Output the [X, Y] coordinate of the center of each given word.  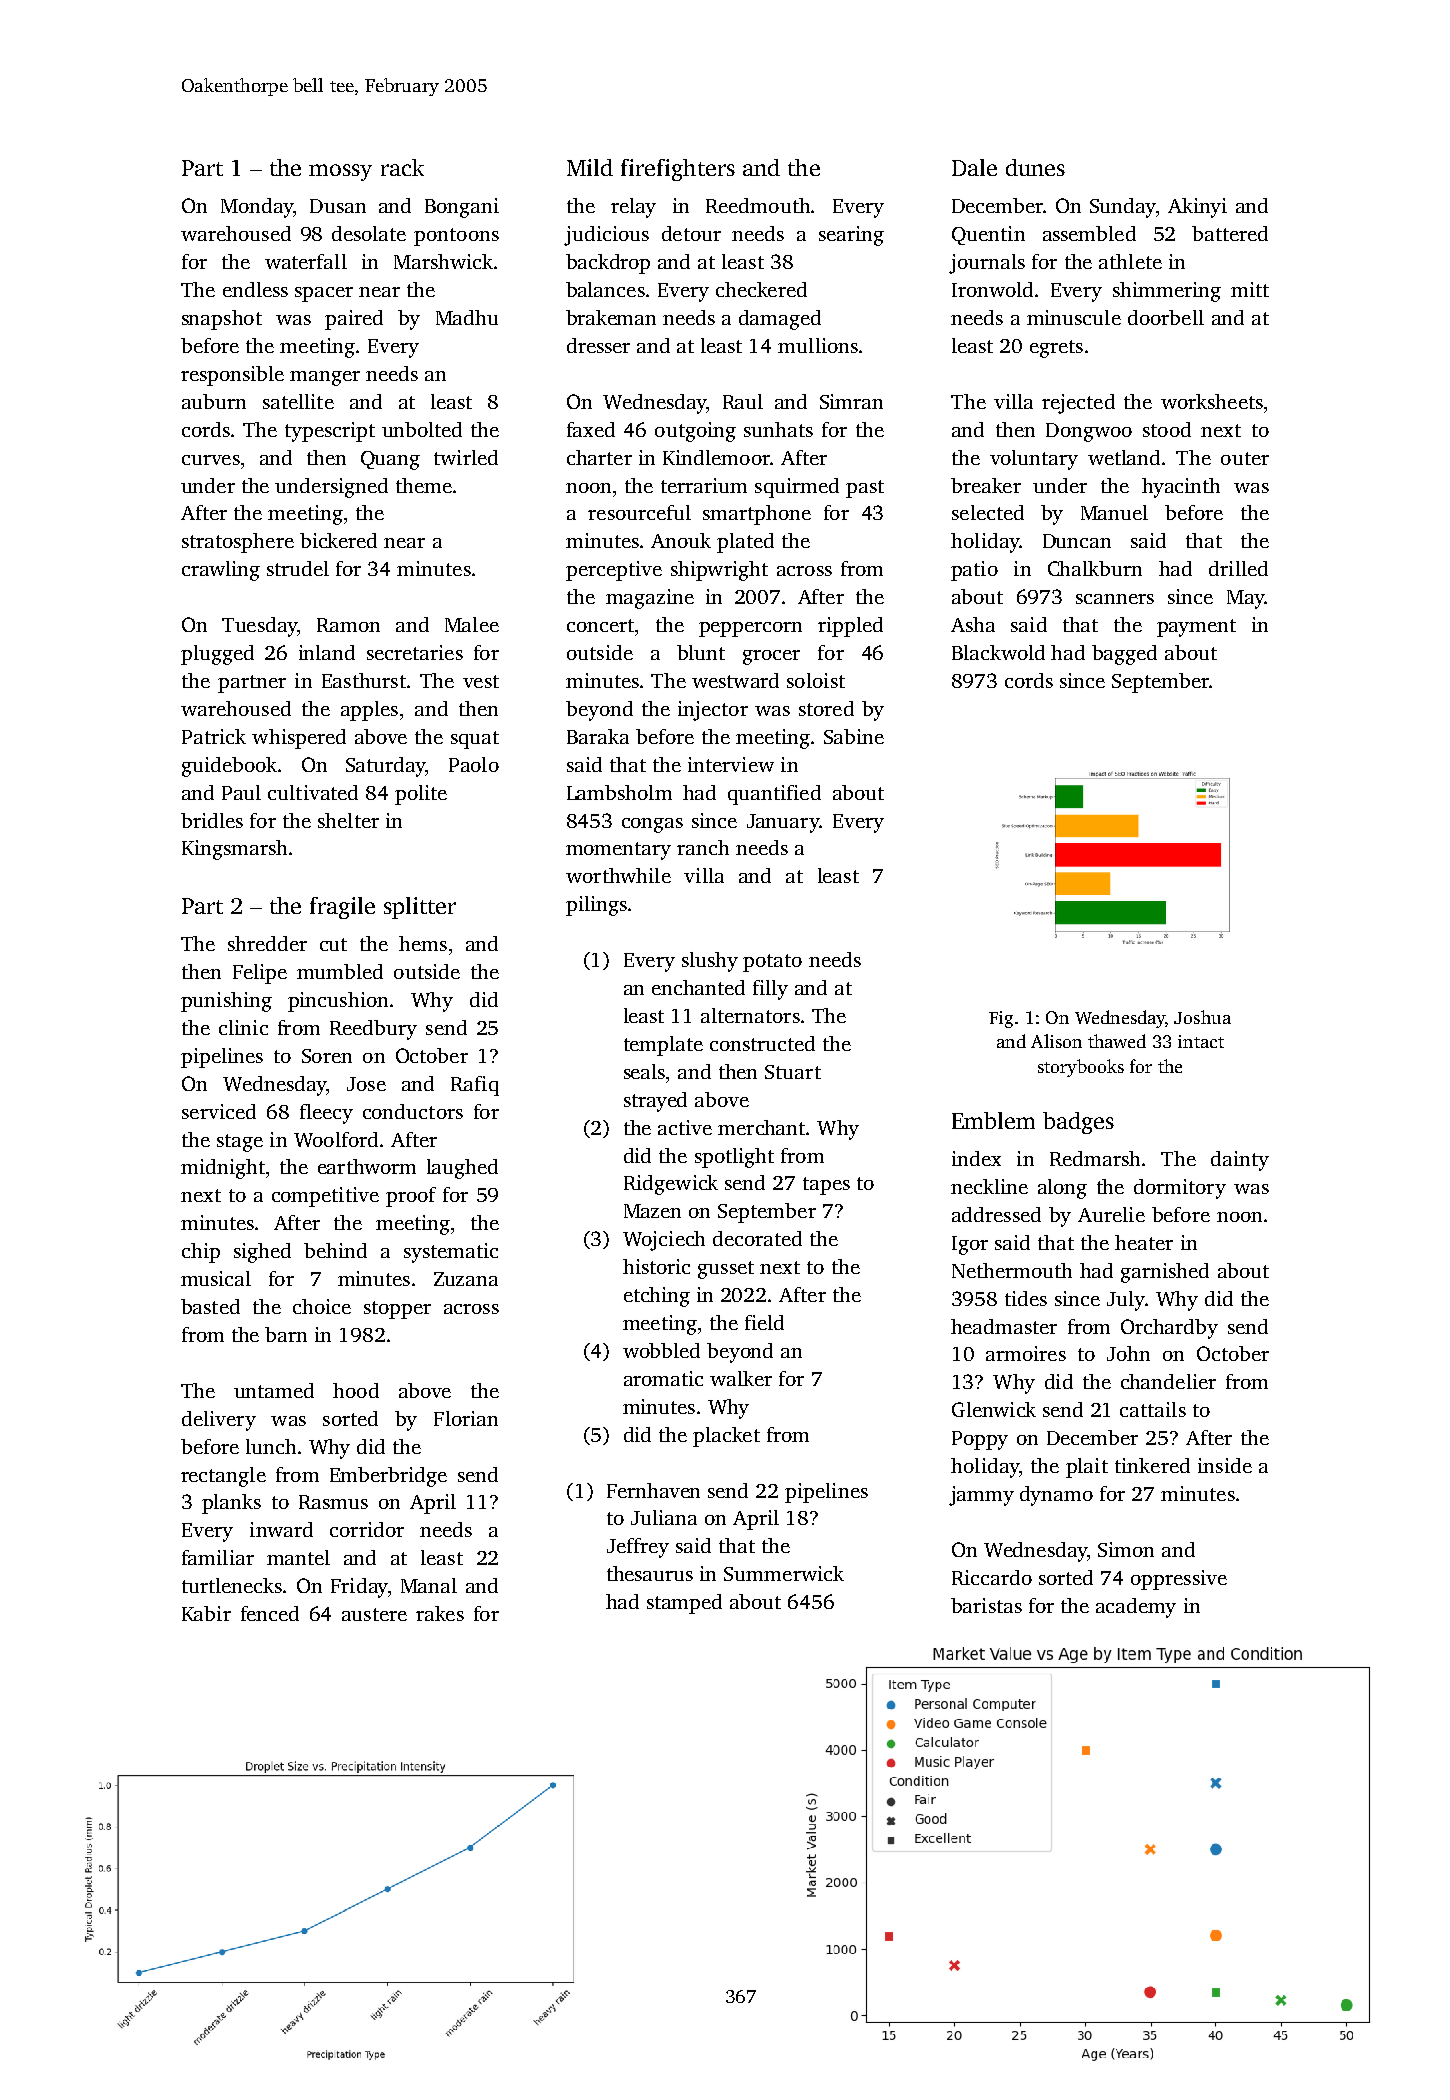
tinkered [1152, 1465]
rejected [1078, 404]
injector [713, 711]
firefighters [678, 170]
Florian [466, 1418]
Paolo [474, 764]
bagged [1124, 655]
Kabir [206, 1613]
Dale [974, 167]
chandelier [1168, 1381]
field [764, 1322]
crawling [221, 571]
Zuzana [466, 1279]
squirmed [797, 488]
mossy [340, 172]
